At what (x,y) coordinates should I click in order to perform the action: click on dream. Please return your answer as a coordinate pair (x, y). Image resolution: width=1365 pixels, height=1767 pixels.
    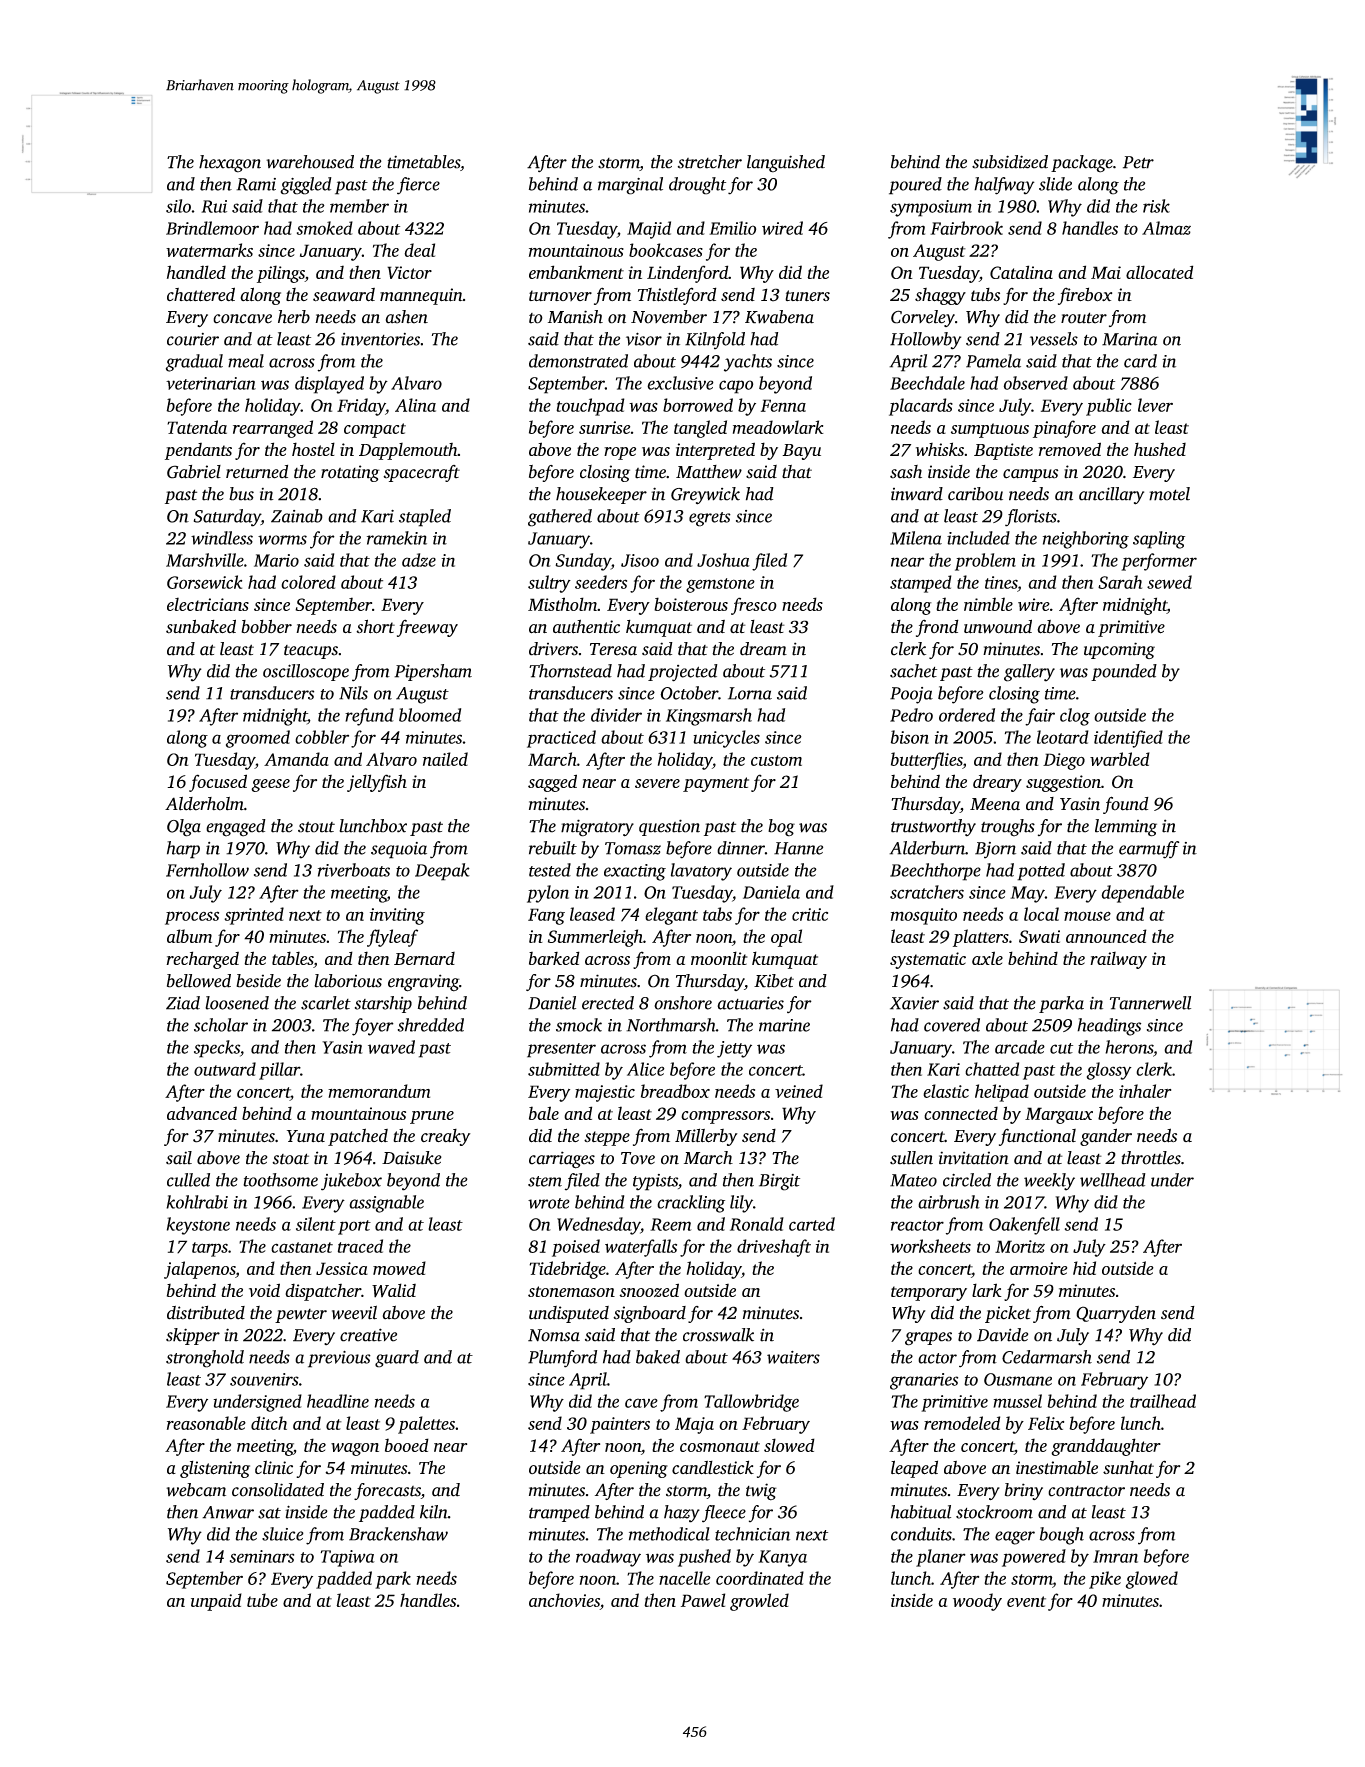
    Looking at the image, I should click on (763, 649).
